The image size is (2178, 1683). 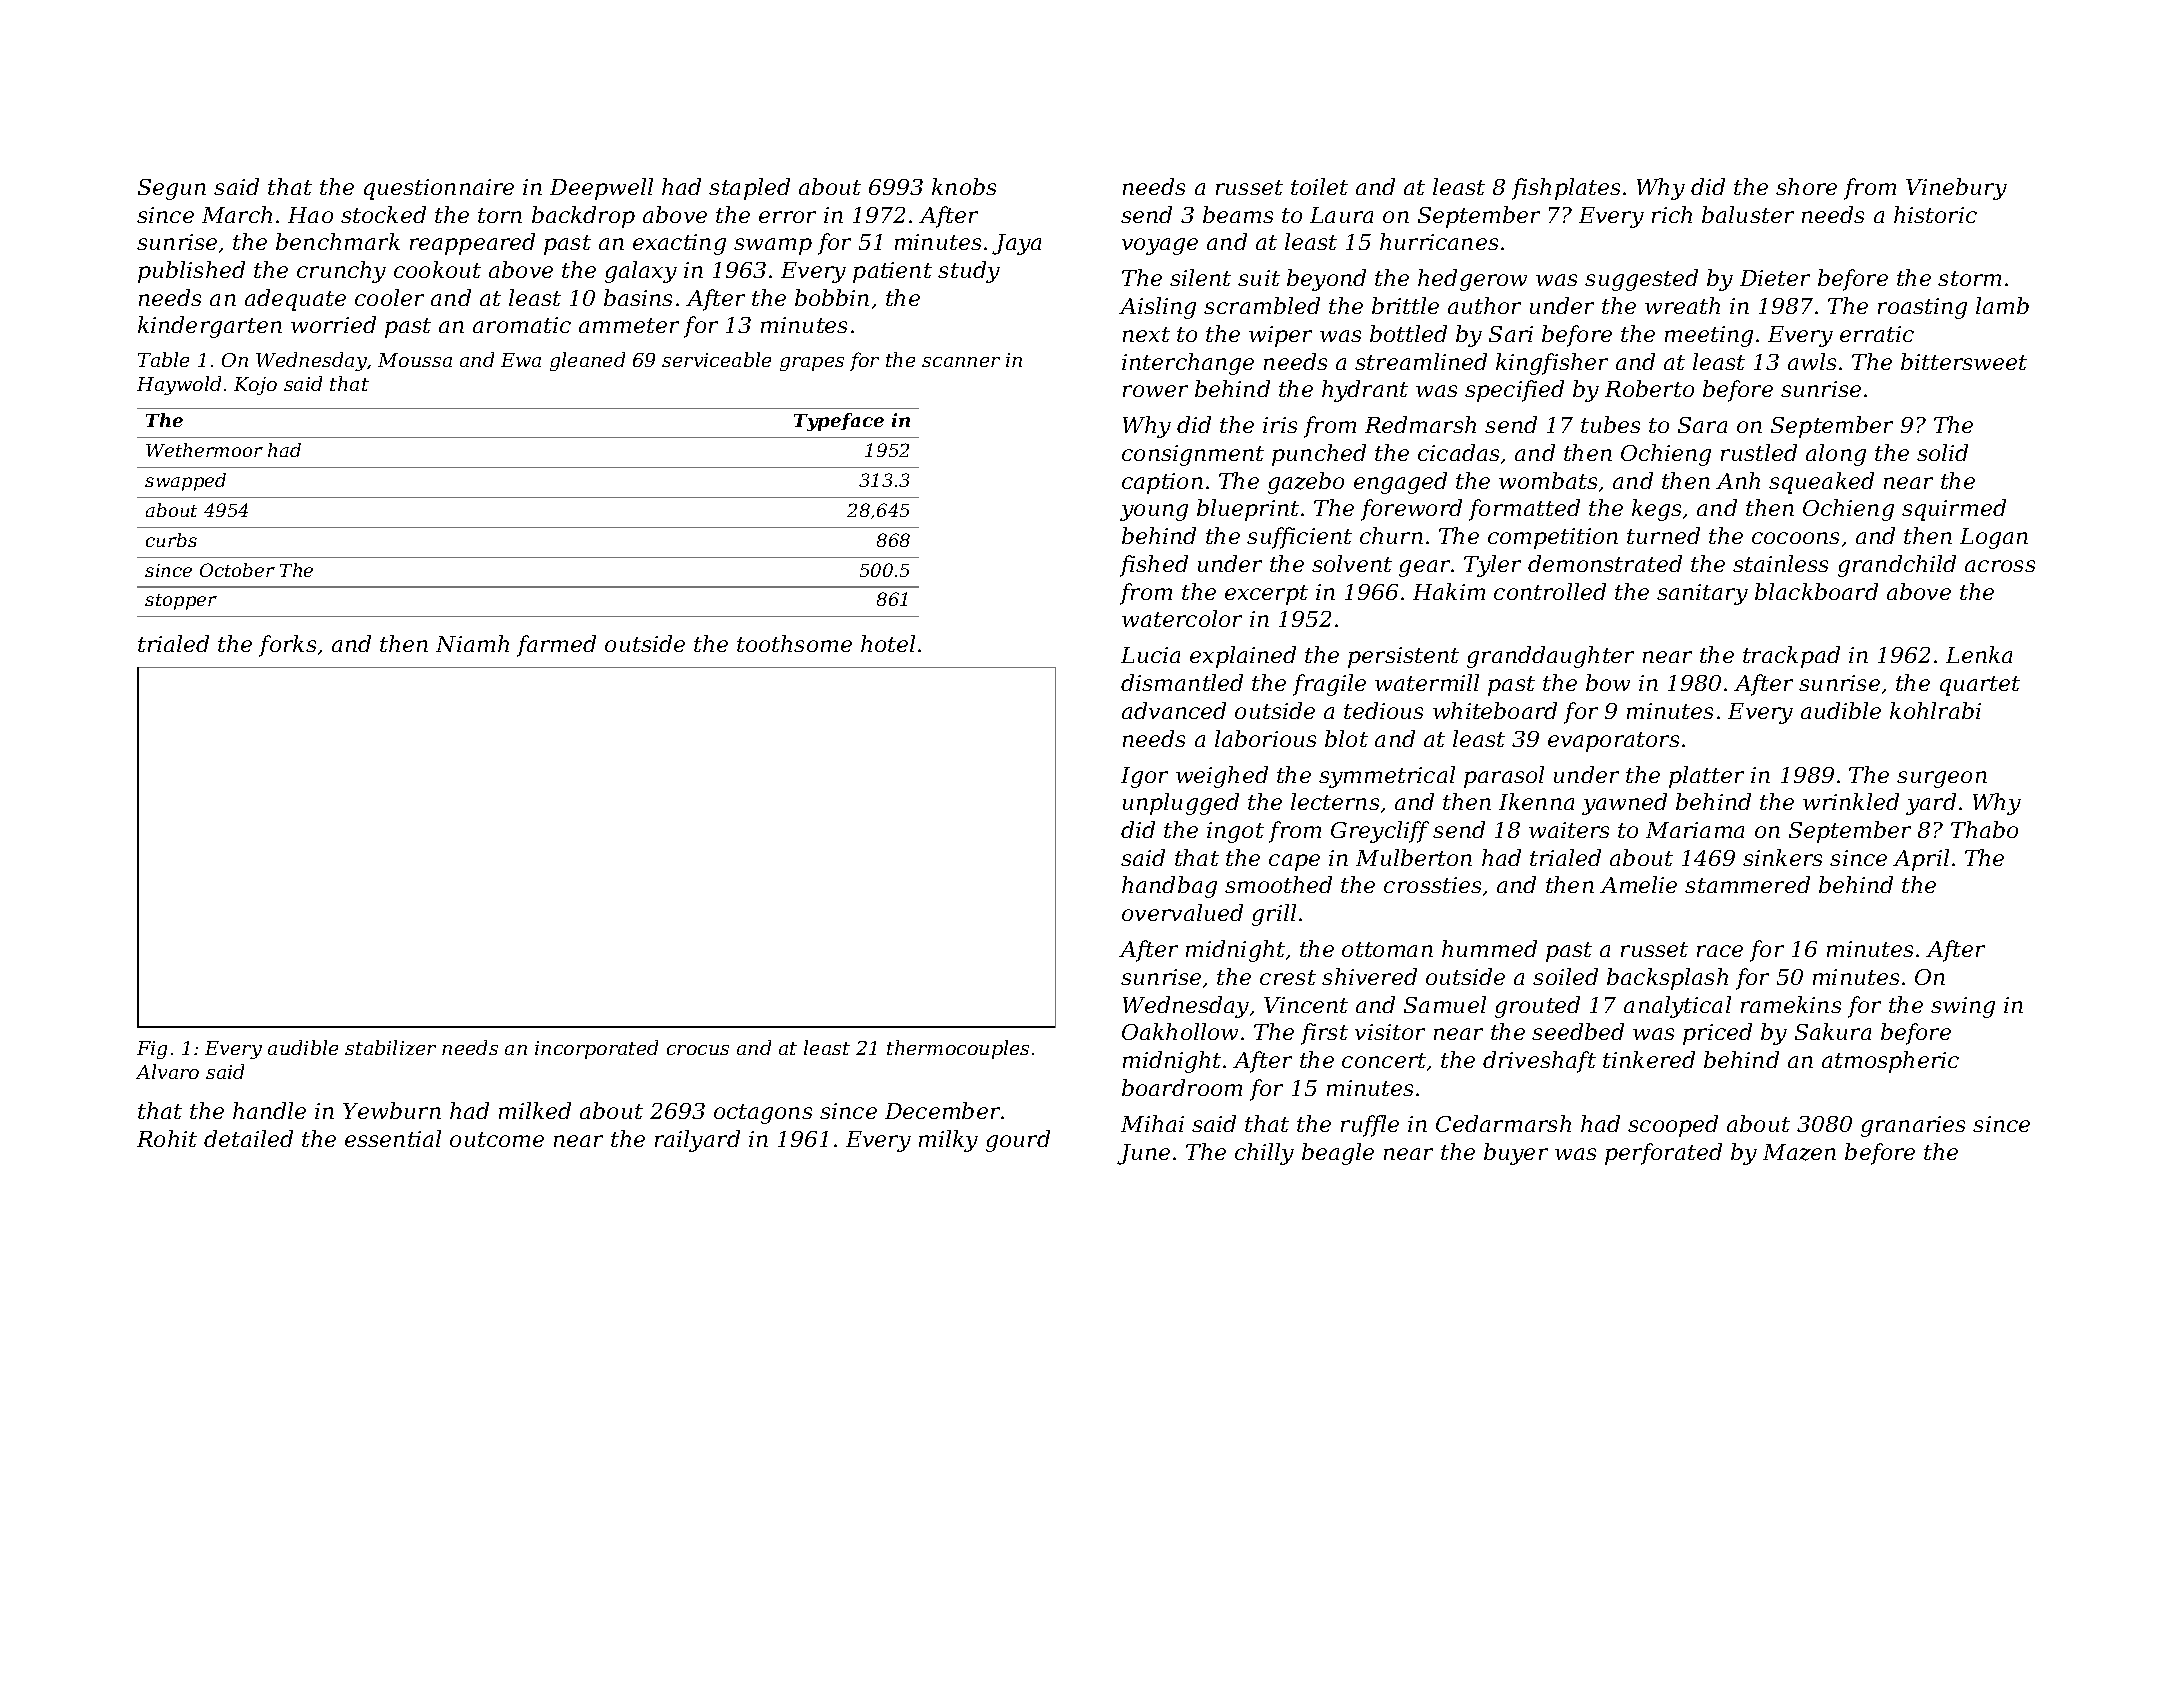 I want to click on ruffle, so click(x=1370, y=1126).
